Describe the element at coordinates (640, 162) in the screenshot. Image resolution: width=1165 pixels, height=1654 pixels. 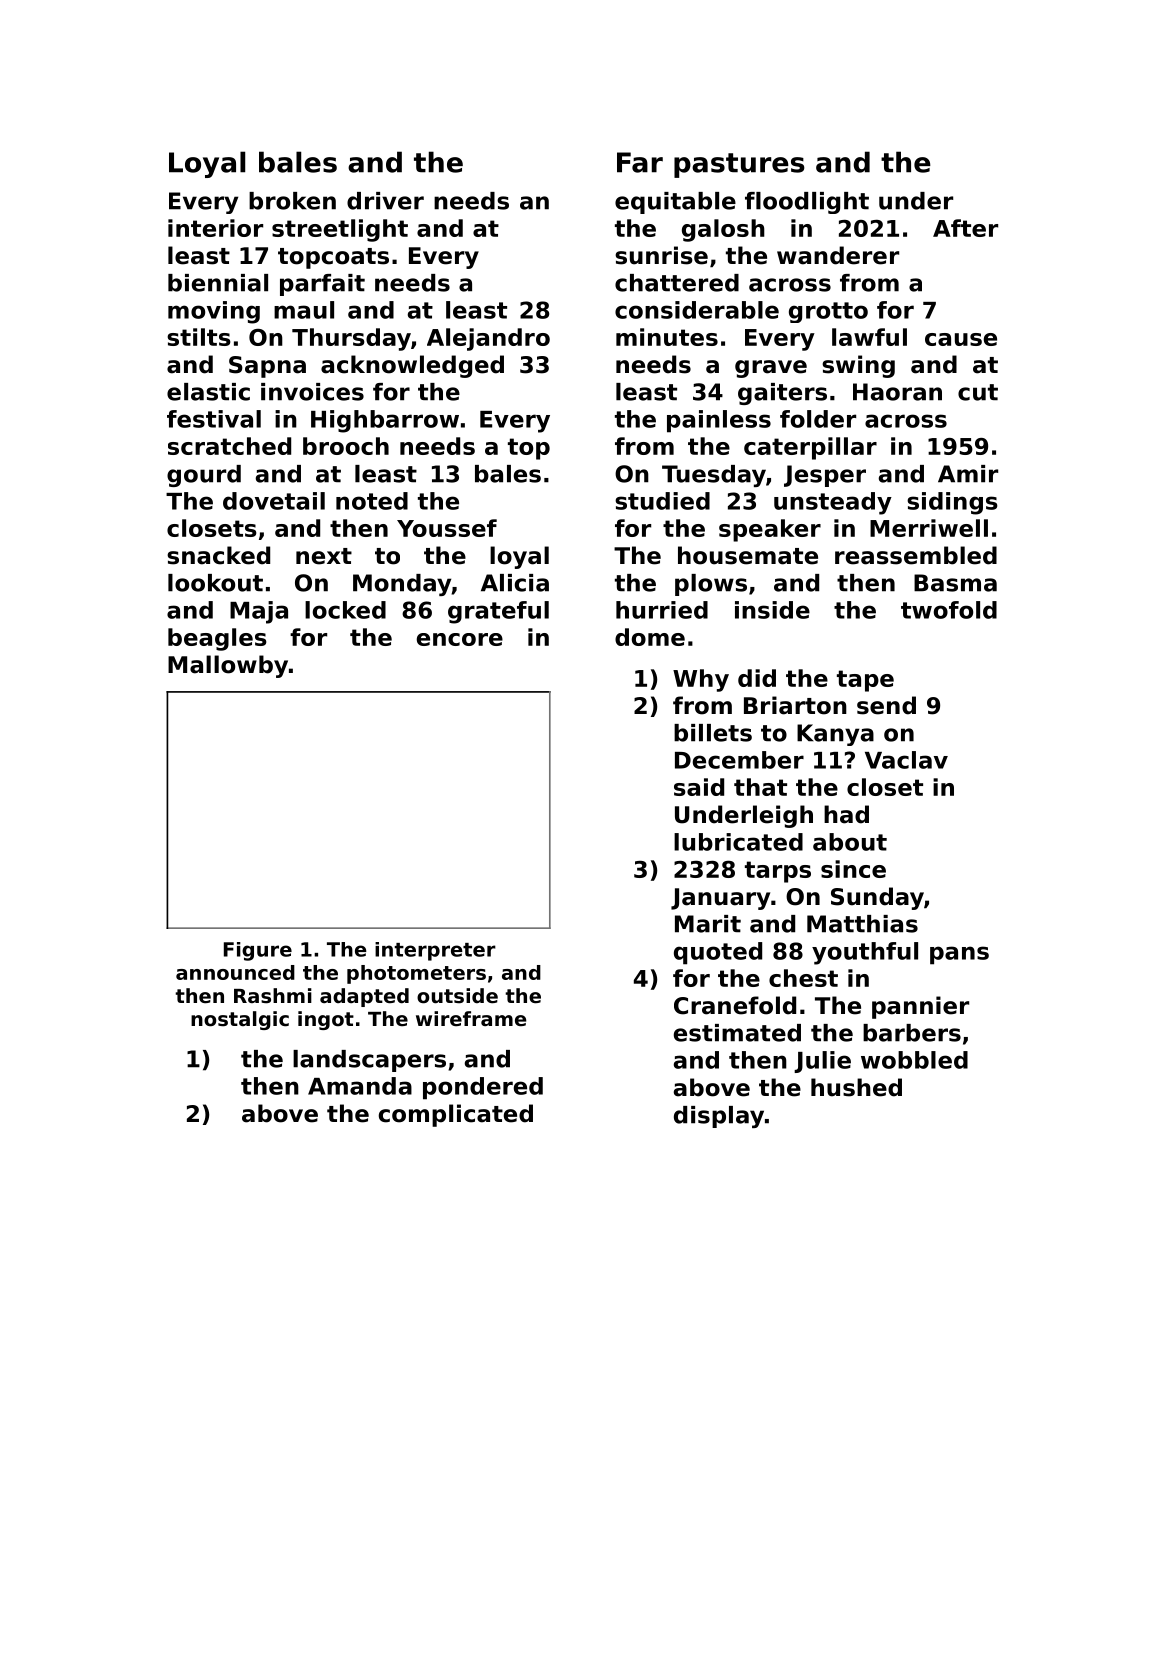
I see `Far` at that location.
